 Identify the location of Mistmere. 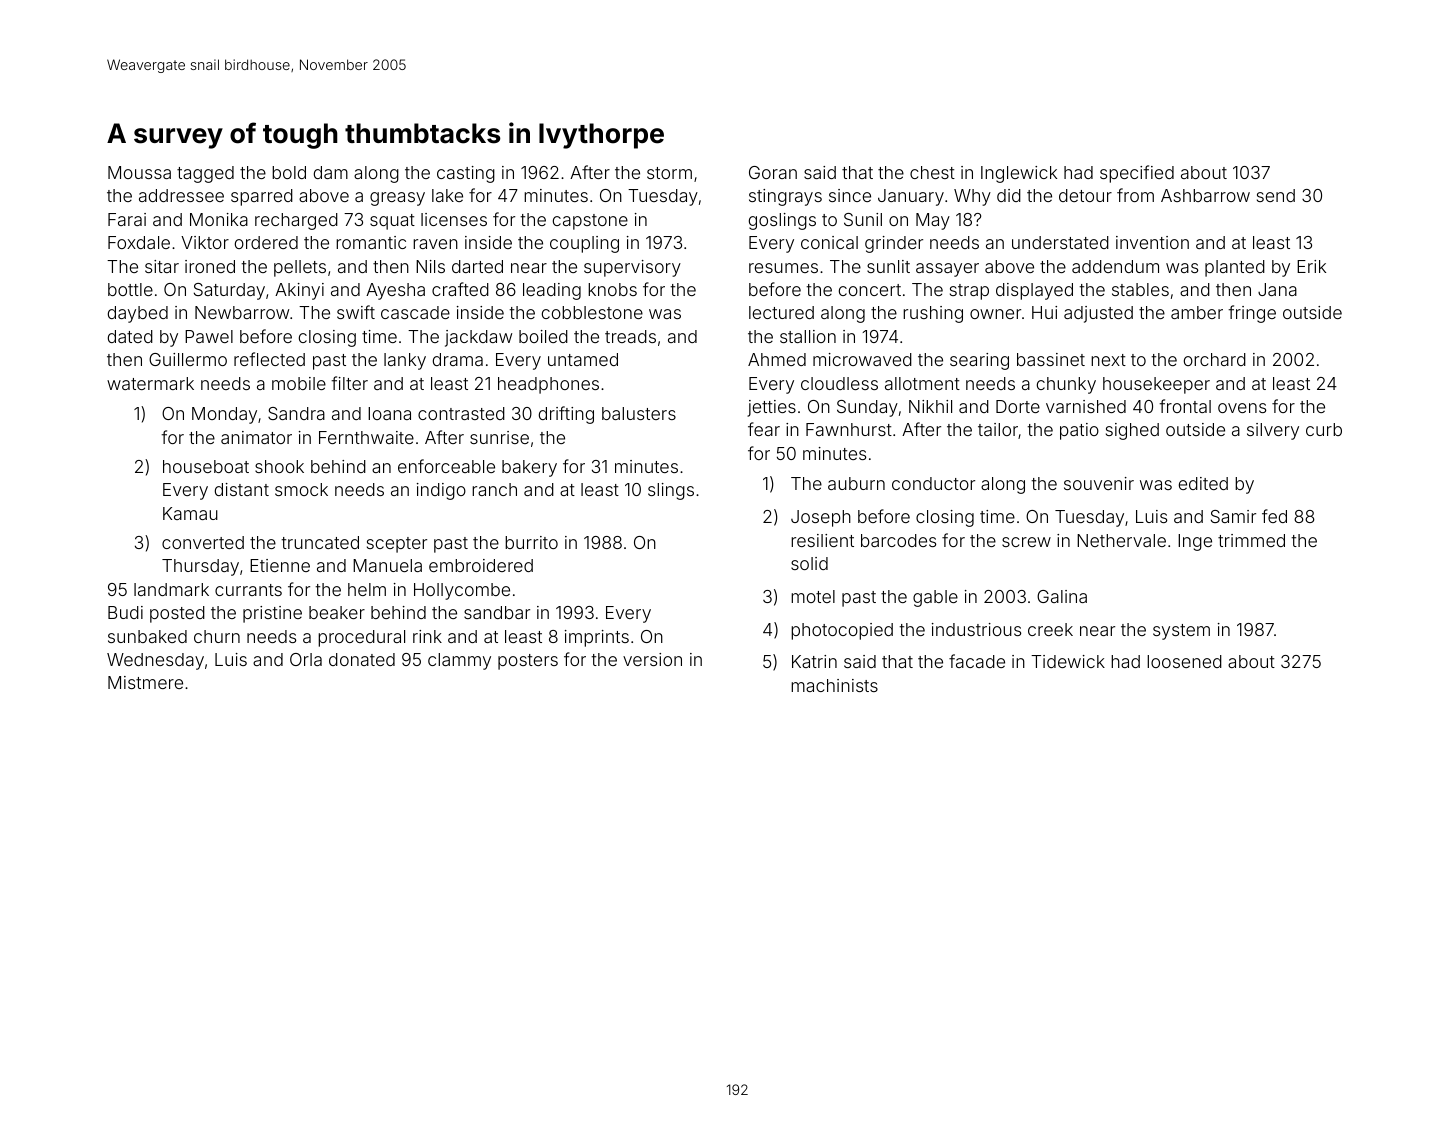
(145, 682).
